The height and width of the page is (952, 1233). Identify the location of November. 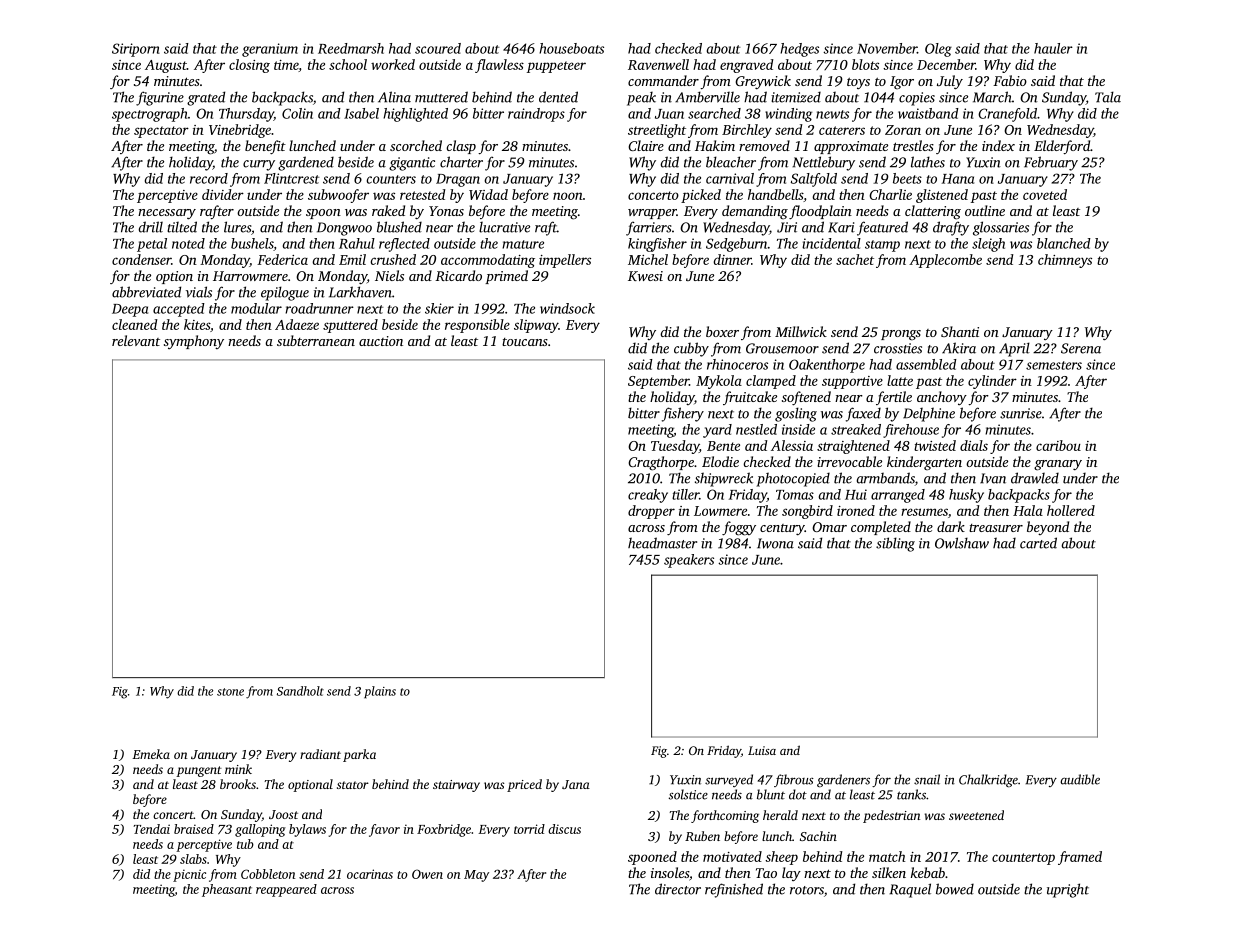
(887, 48).
